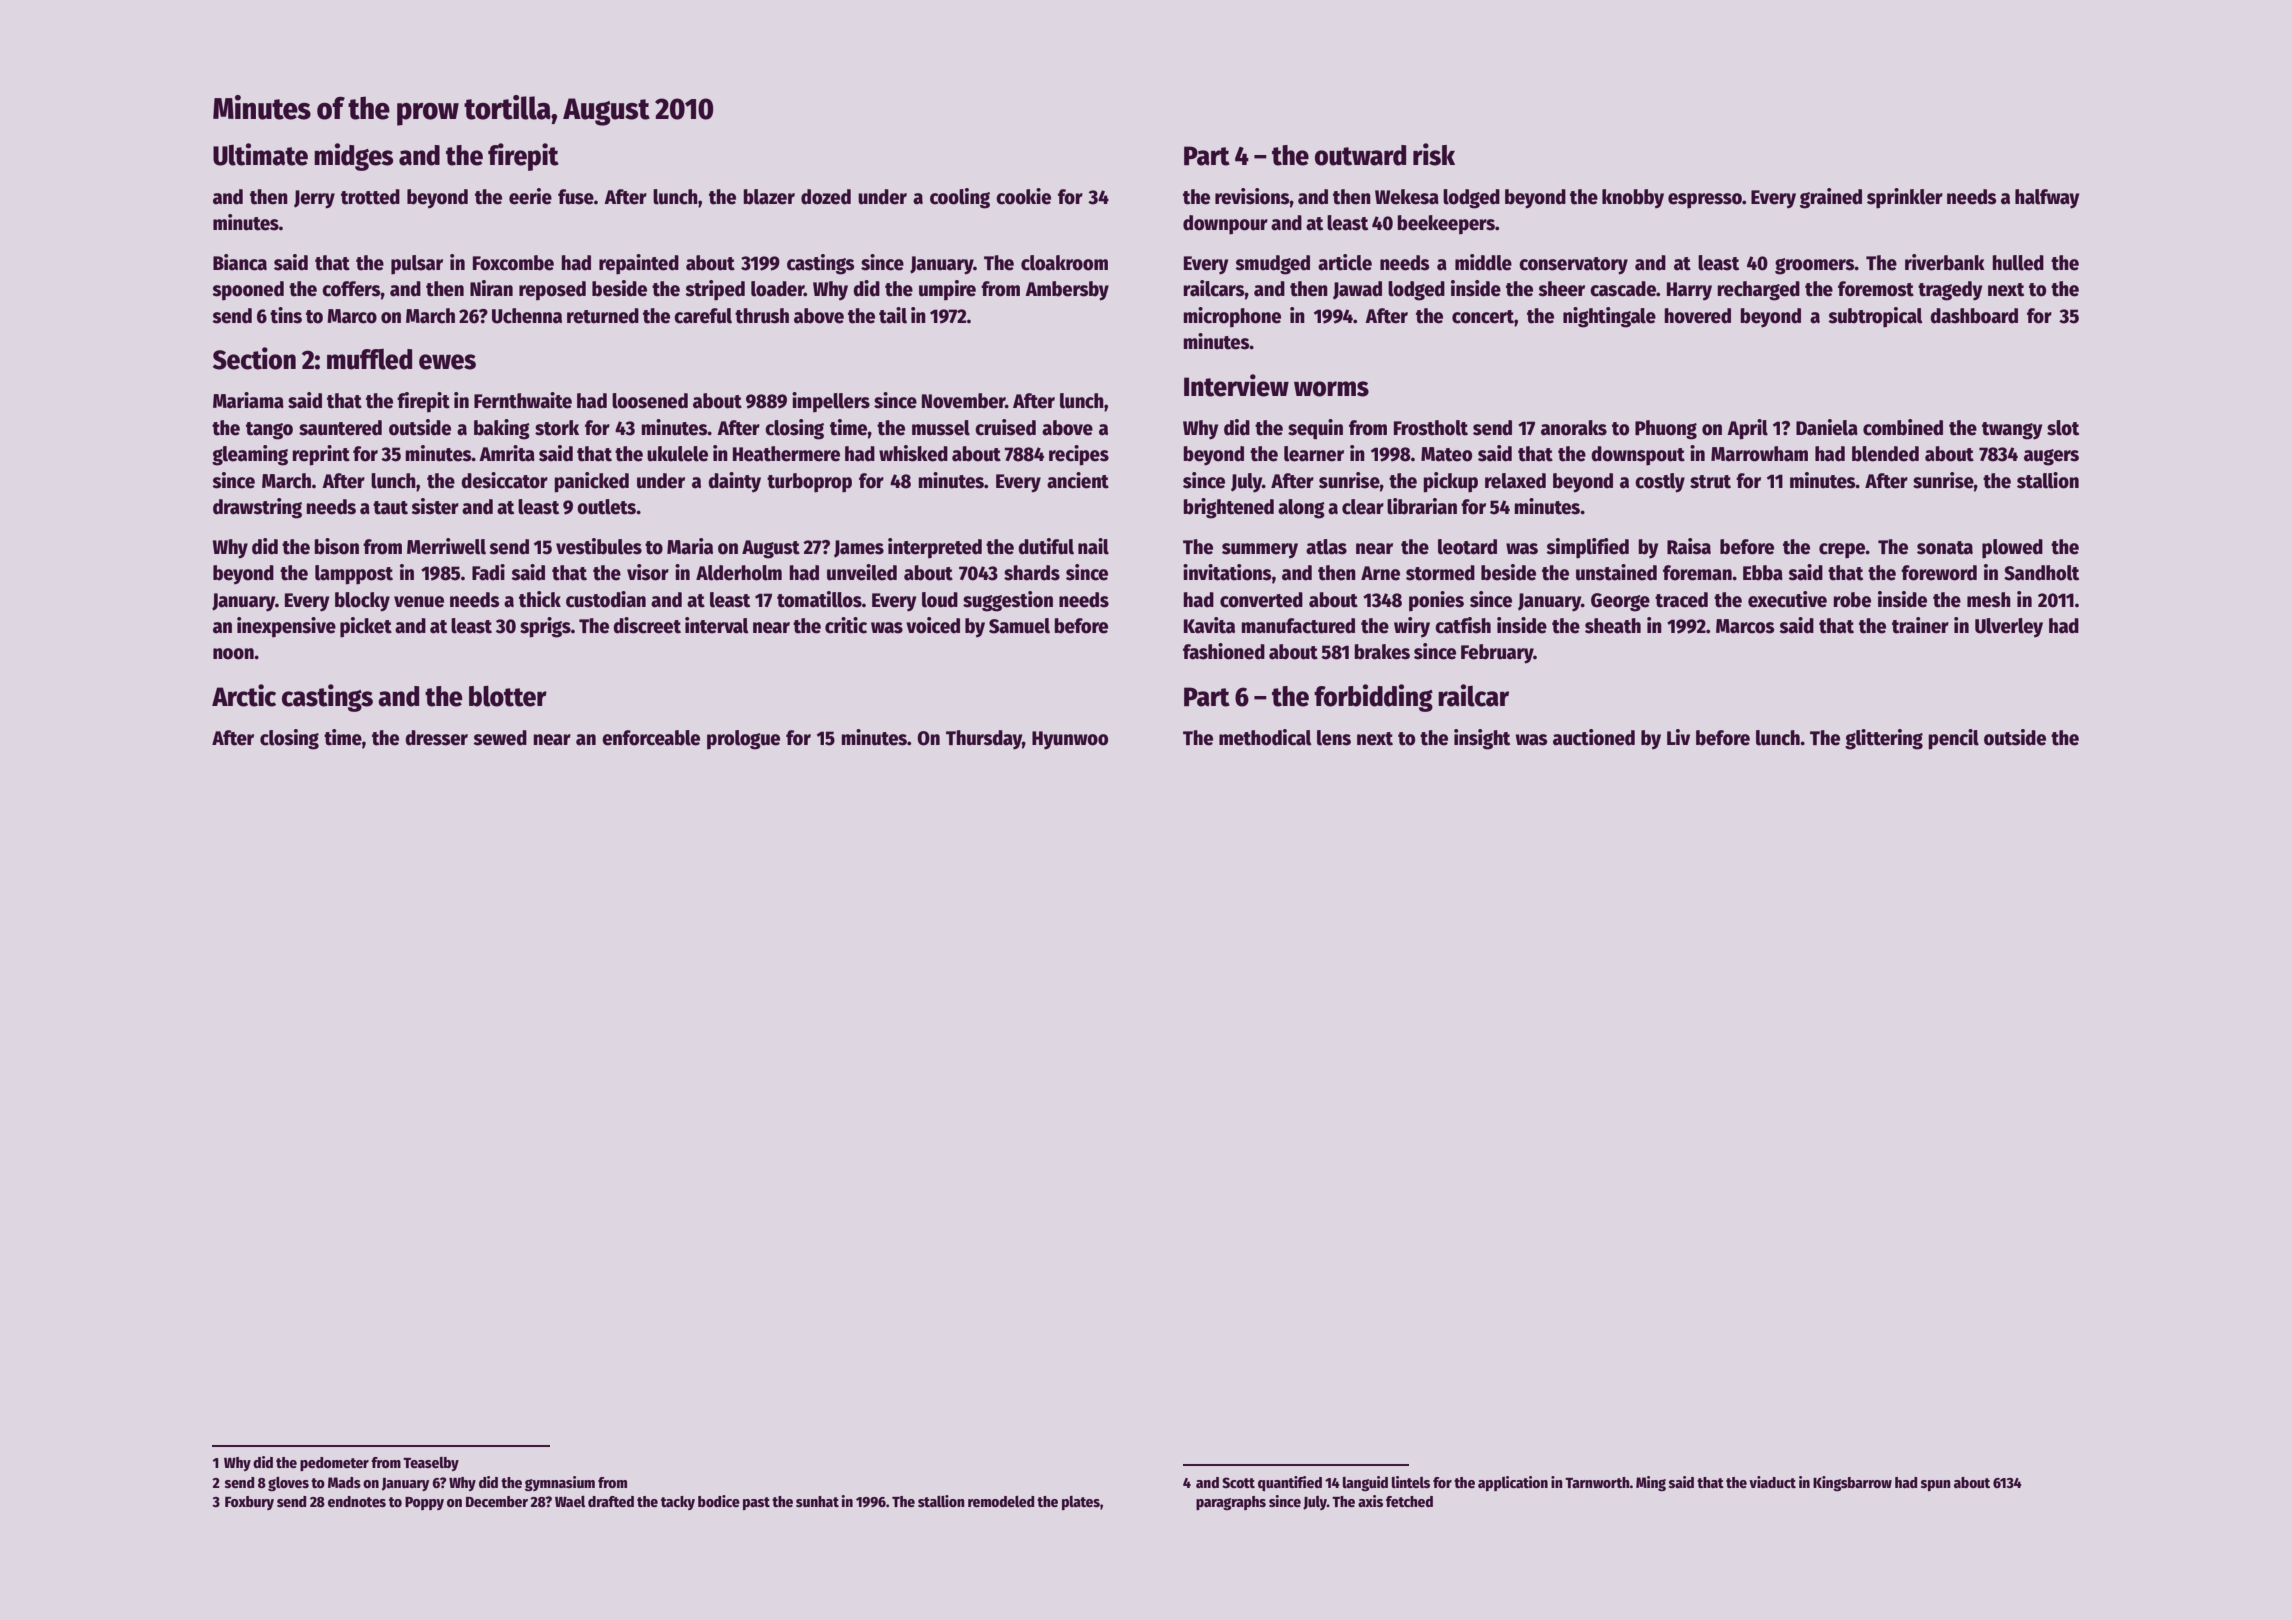 The height and width of the screenshot is (1620, 2292). I want to click on spun, so click(1936, 1485).
